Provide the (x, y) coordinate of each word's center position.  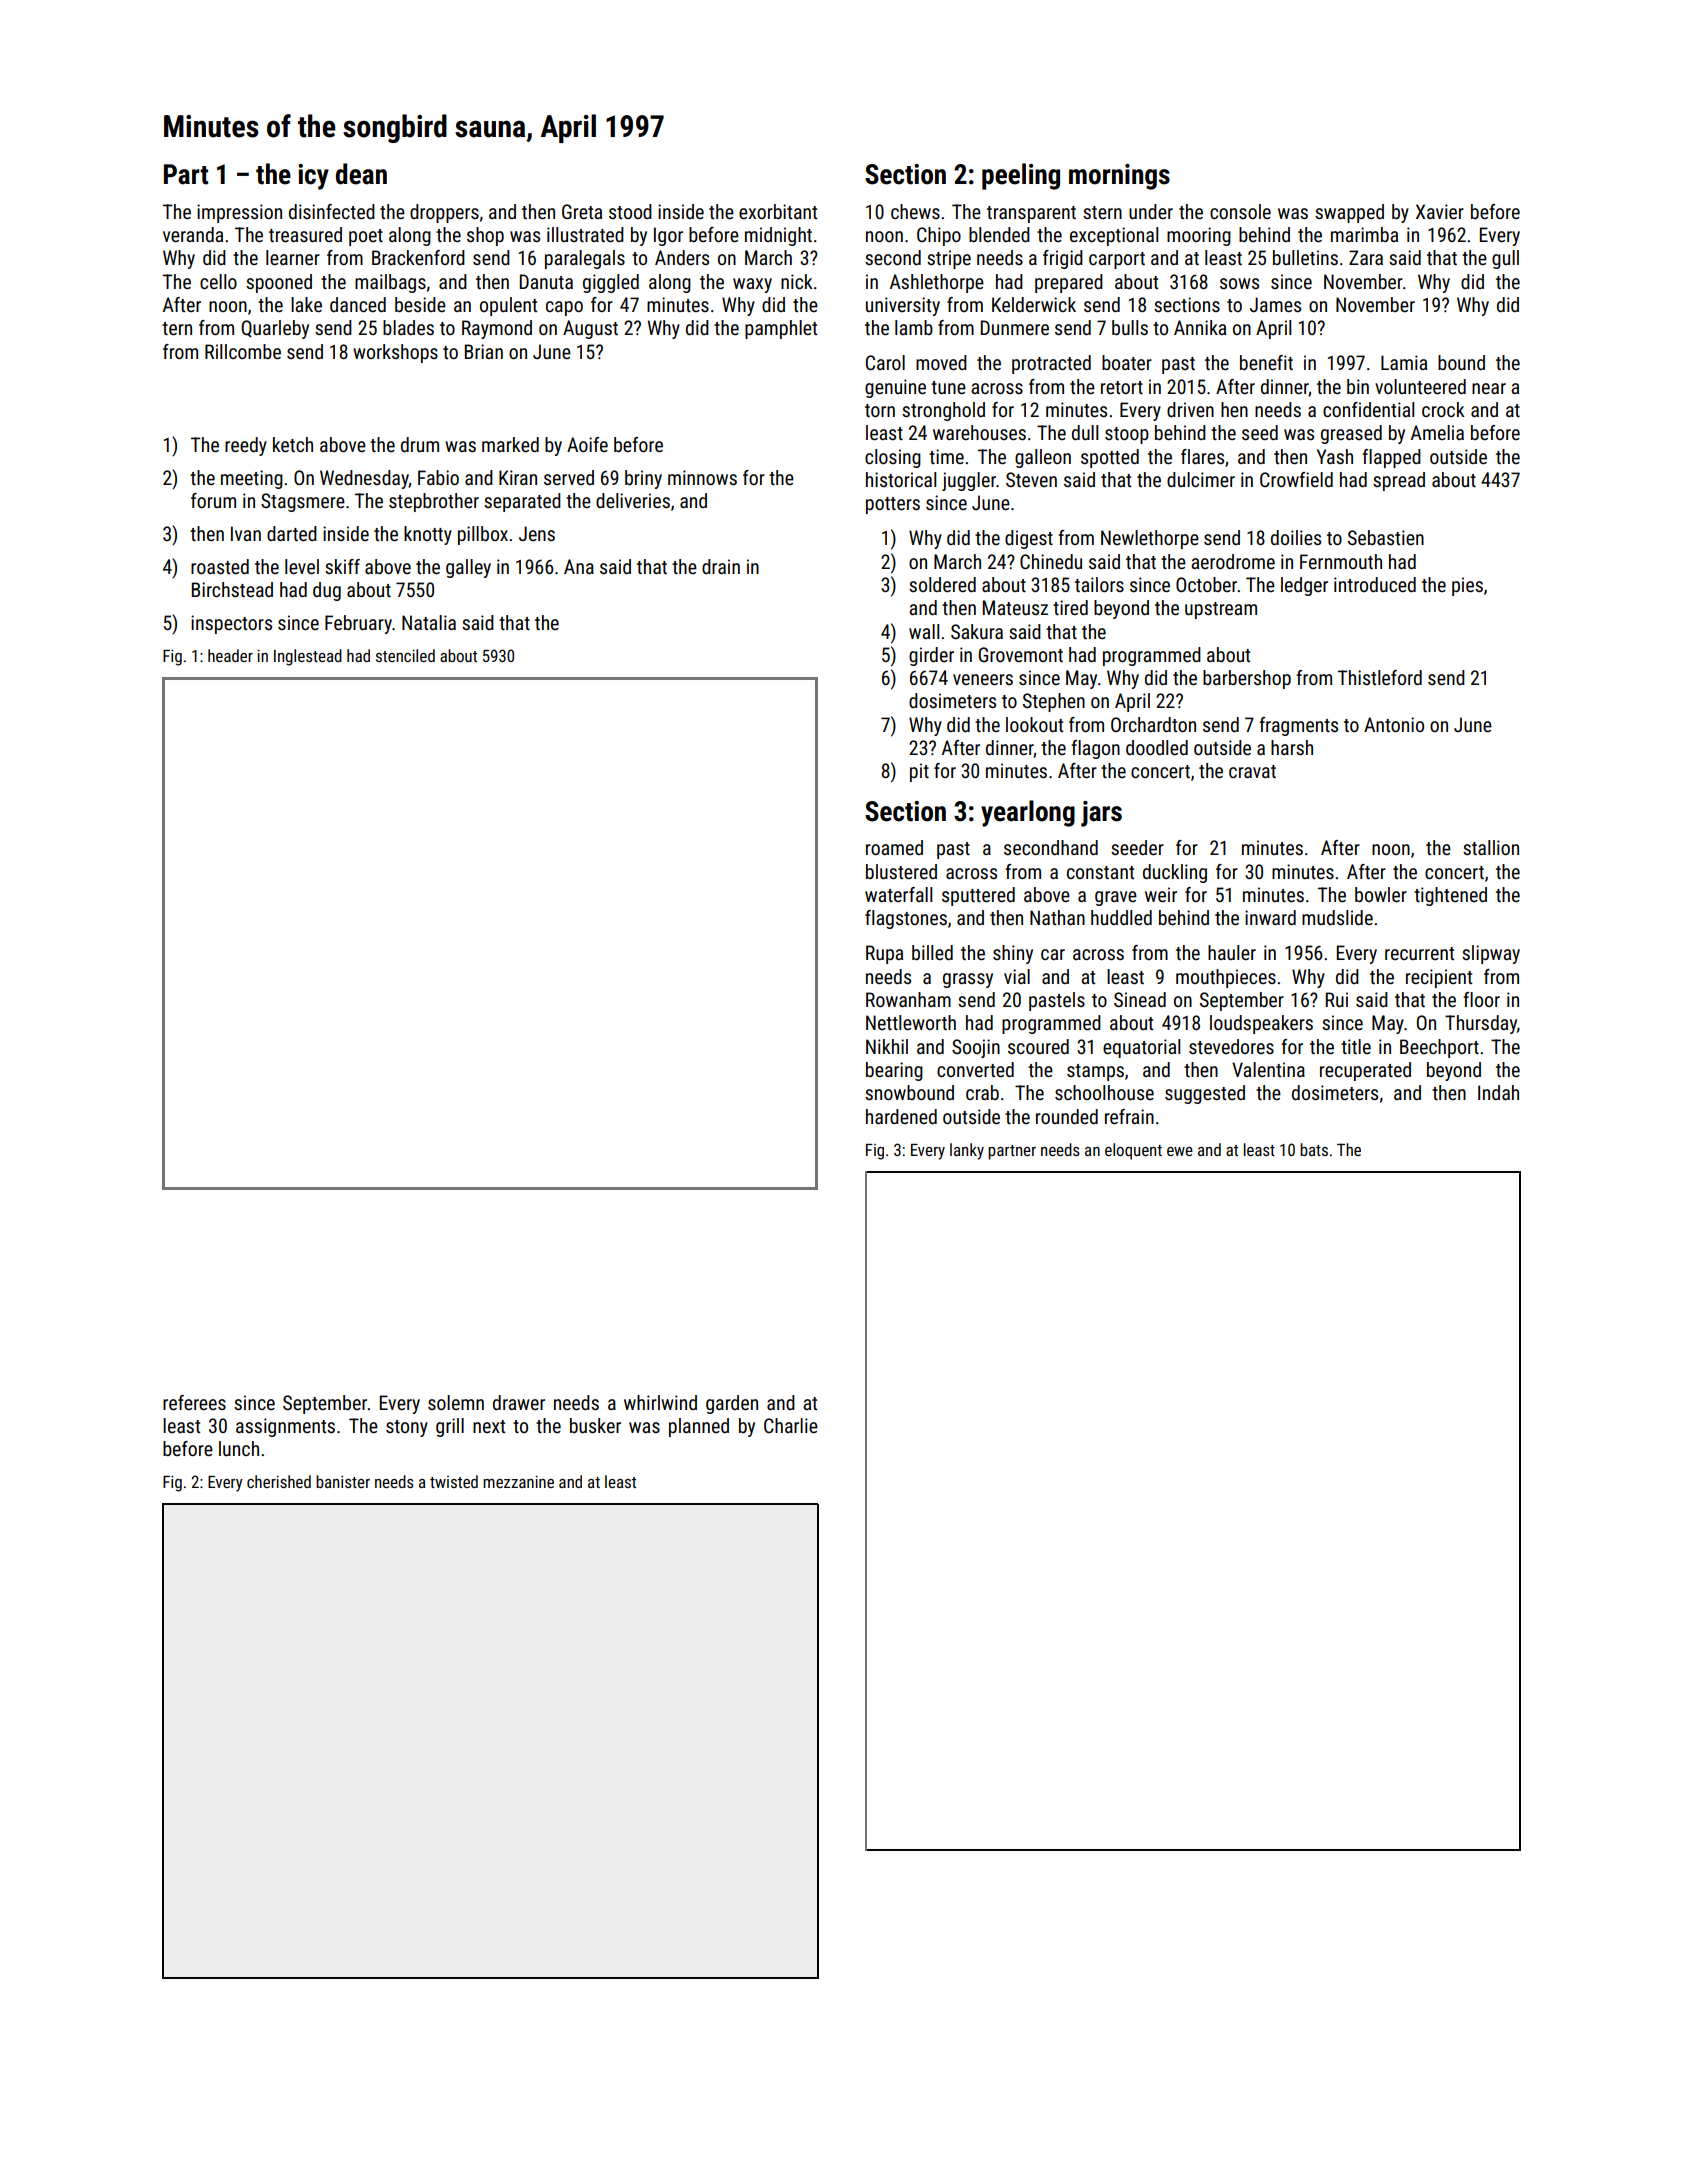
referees (194, 1402)
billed (932, 952)
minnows (702, 477)
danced (358, 304)
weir (1161, 894)
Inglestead (308, 657)
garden (732, 1404)
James (1275, 304)
